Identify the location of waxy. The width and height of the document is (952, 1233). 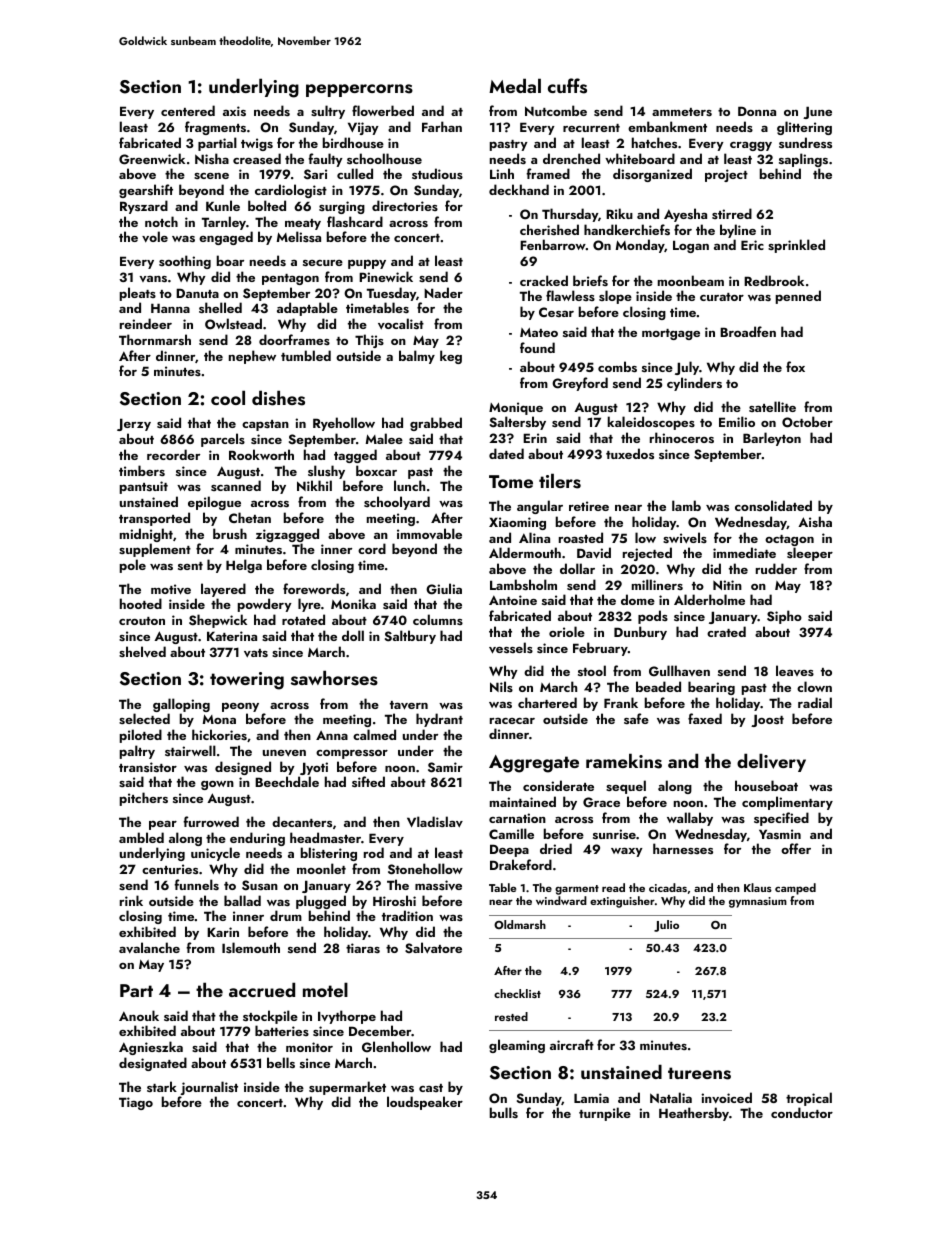
(627, 852).
